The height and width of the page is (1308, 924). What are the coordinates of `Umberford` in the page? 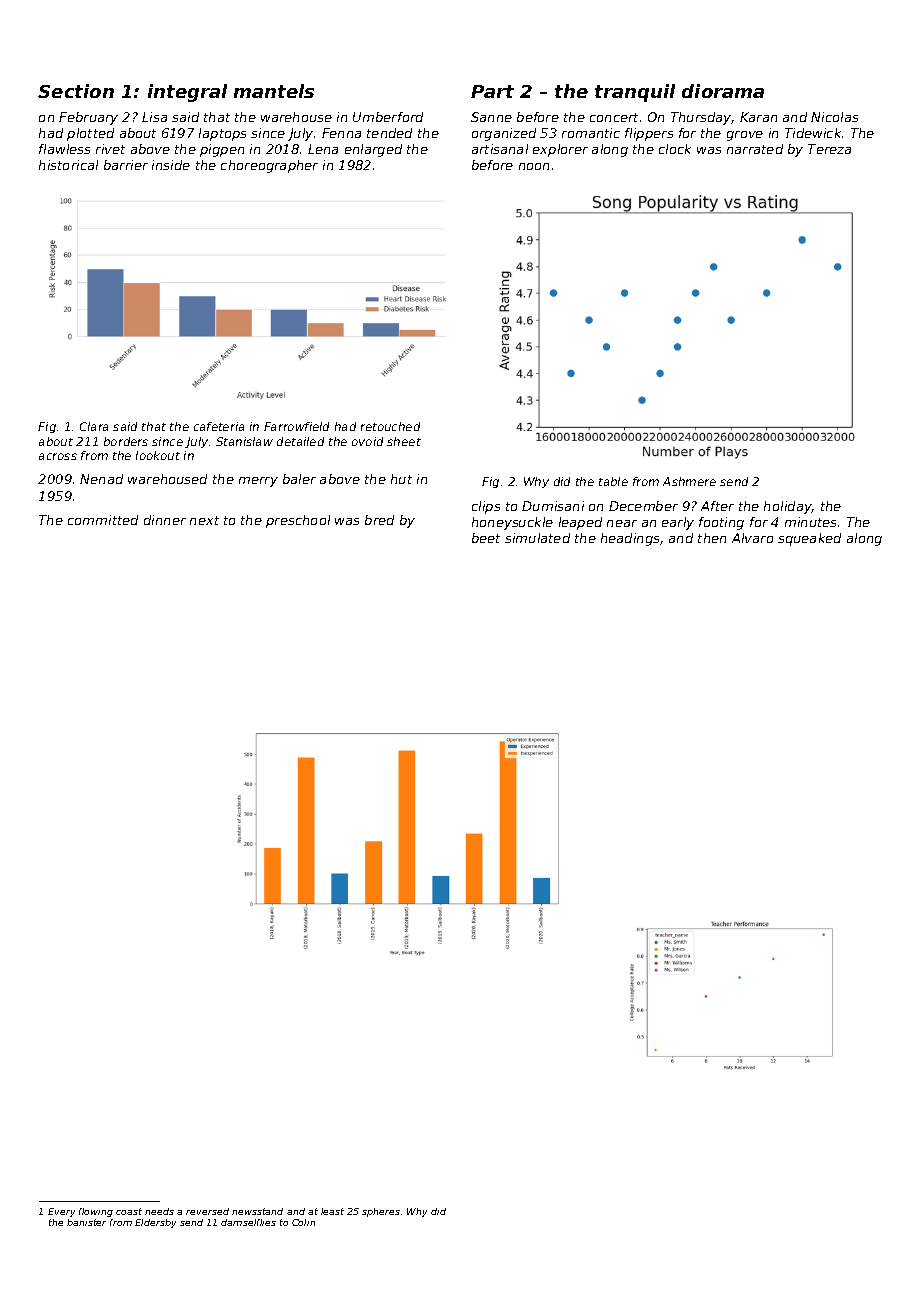 It's located at (388, 117).
